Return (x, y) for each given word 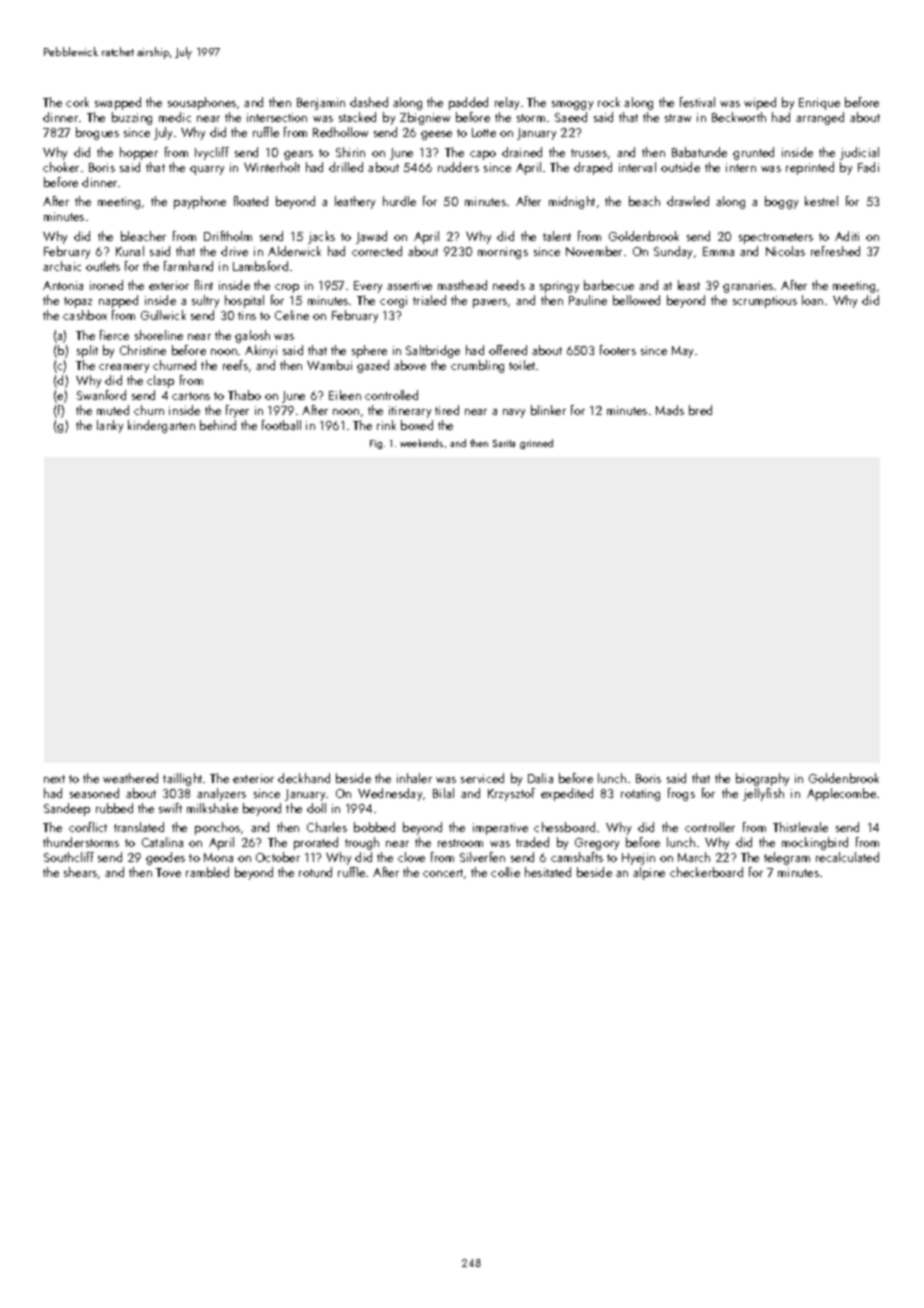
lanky (110, 426)
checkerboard (706, 872)
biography (762, 779)
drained (522, 152)
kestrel (821, 201)
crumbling (477, 366)
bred (700, 410)
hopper (139, 153)
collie (505, 872)
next (54, 779)
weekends (421, 443)
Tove (168, 872)
